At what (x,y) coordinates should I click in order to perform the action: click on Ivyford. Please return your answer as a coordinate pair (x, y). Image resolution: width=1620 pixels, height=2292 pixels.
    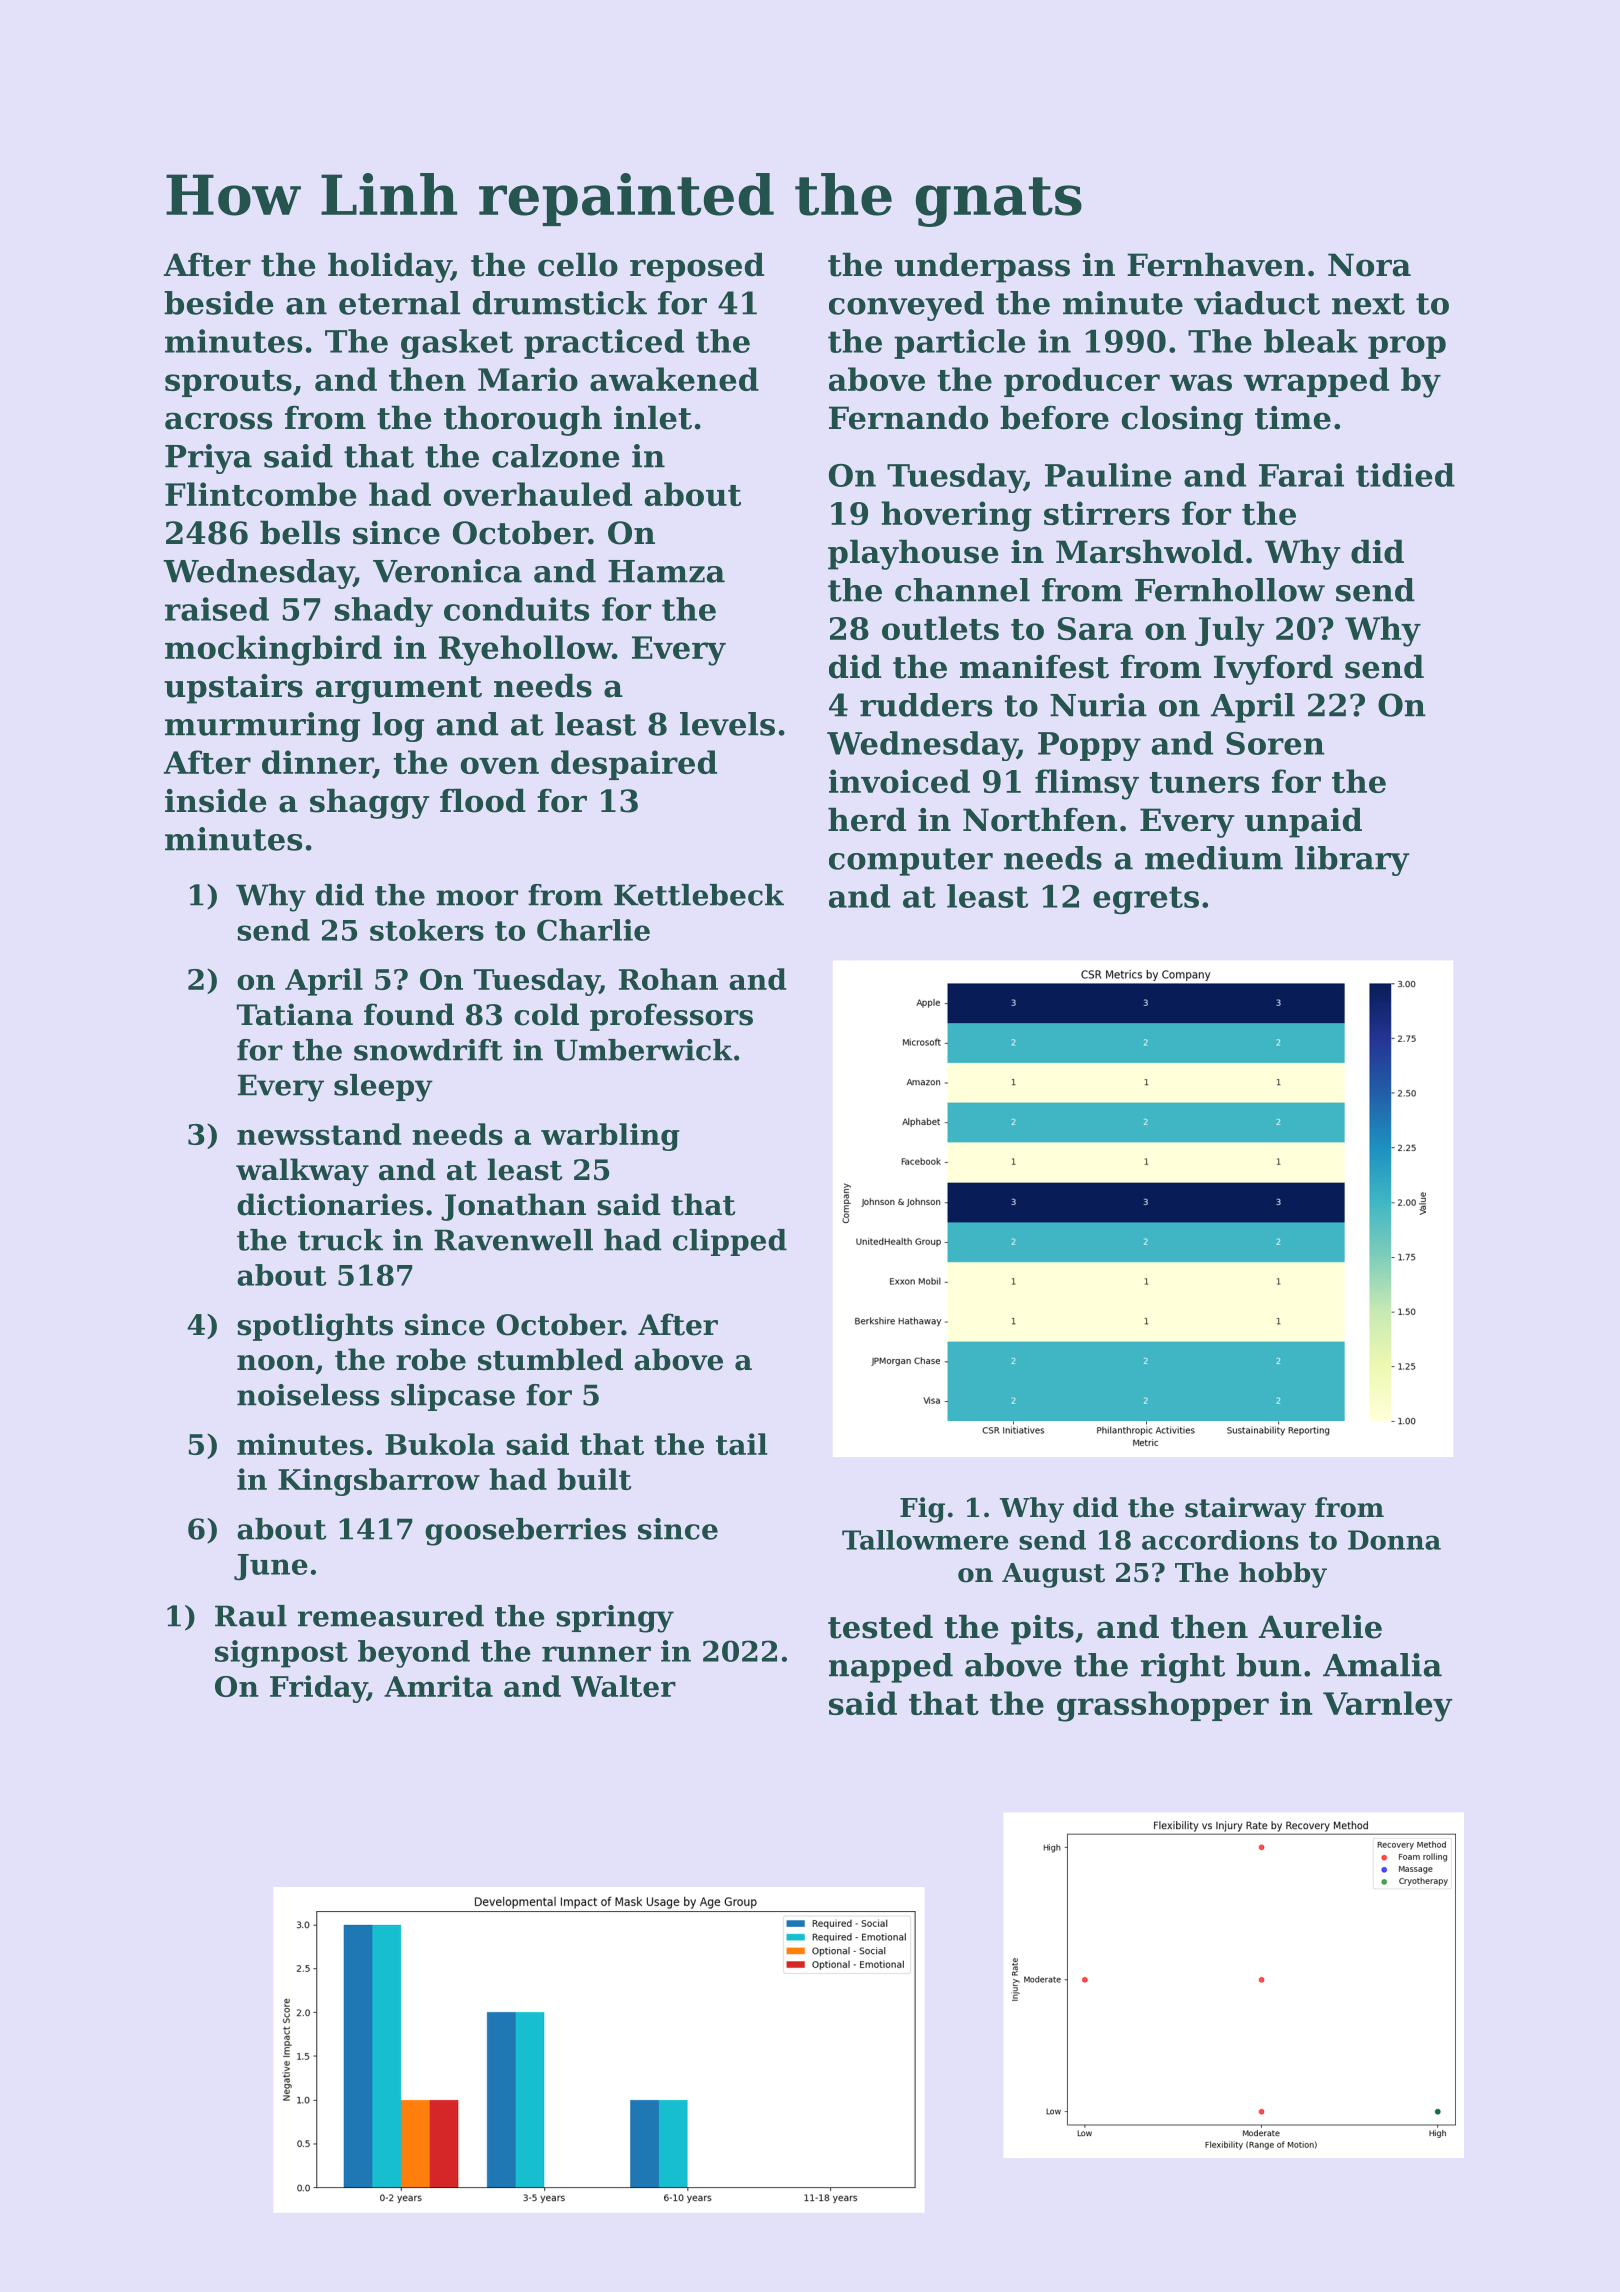
    Looking at the image, I should click on (1273, 669).
